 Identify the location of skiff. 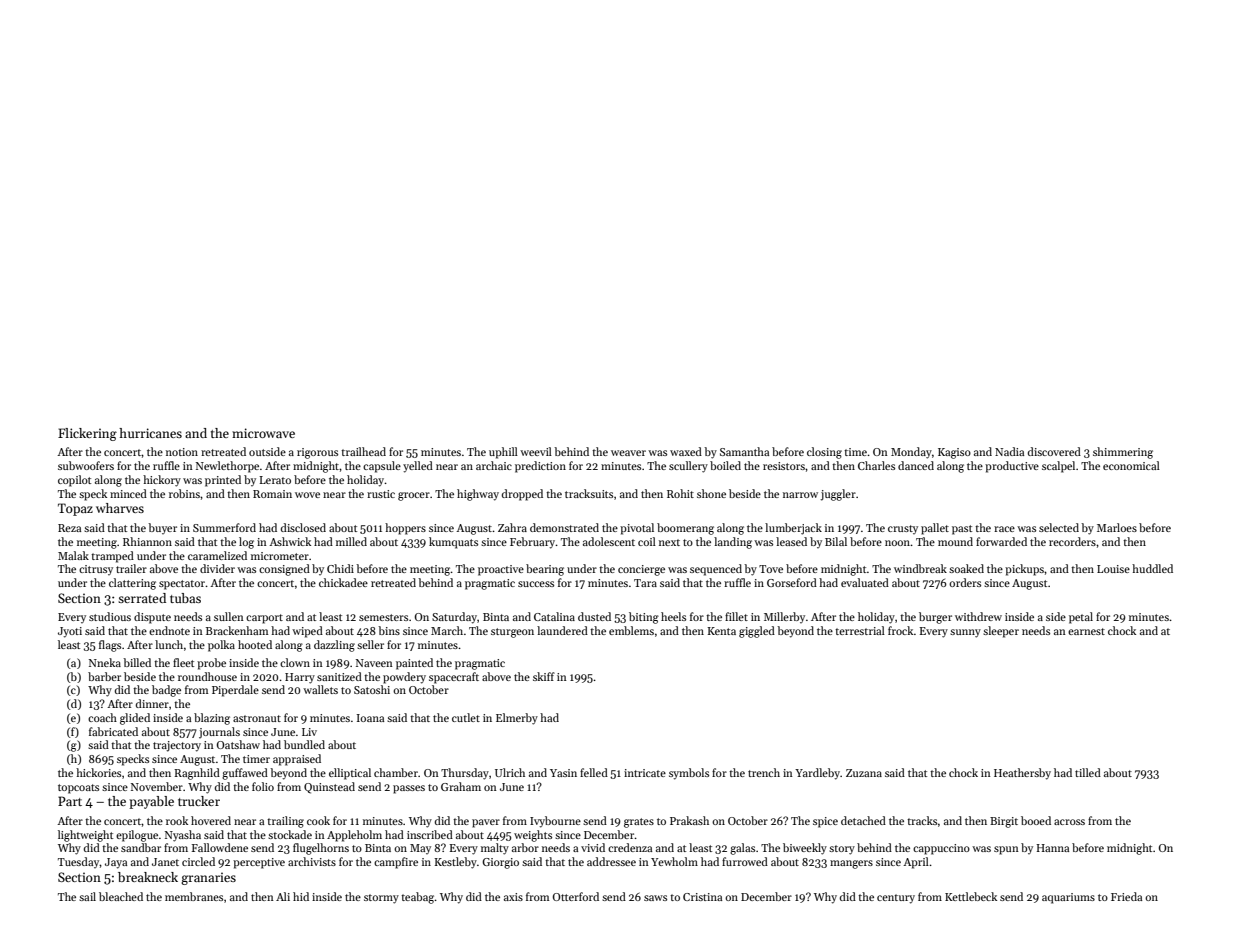
(544, 676).
